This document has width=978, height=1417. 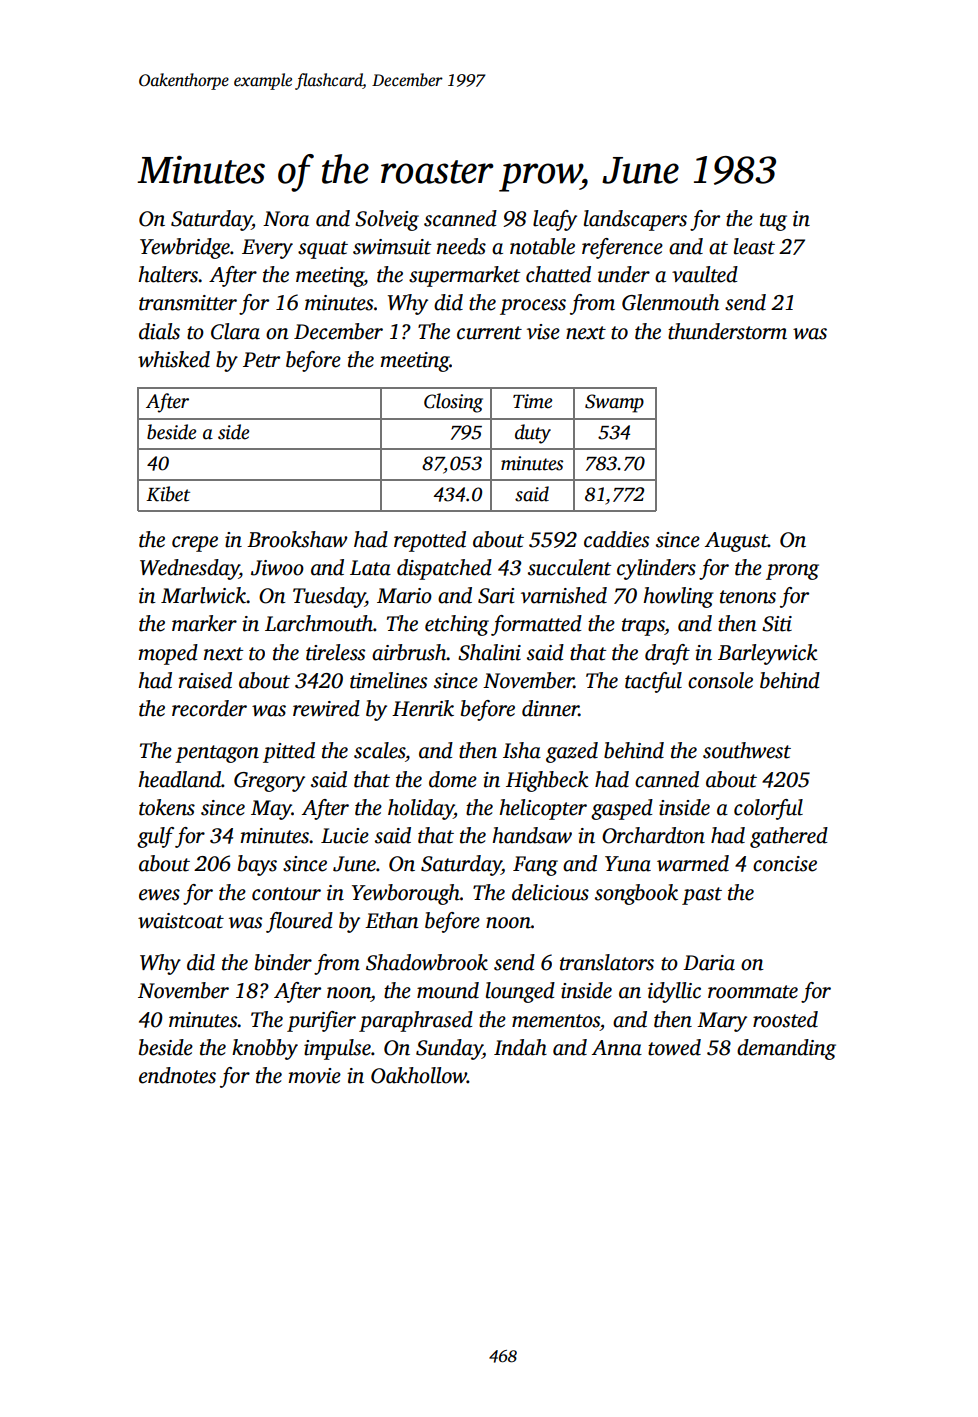 I want to click on transmitter, so click(x=188, y=303).
